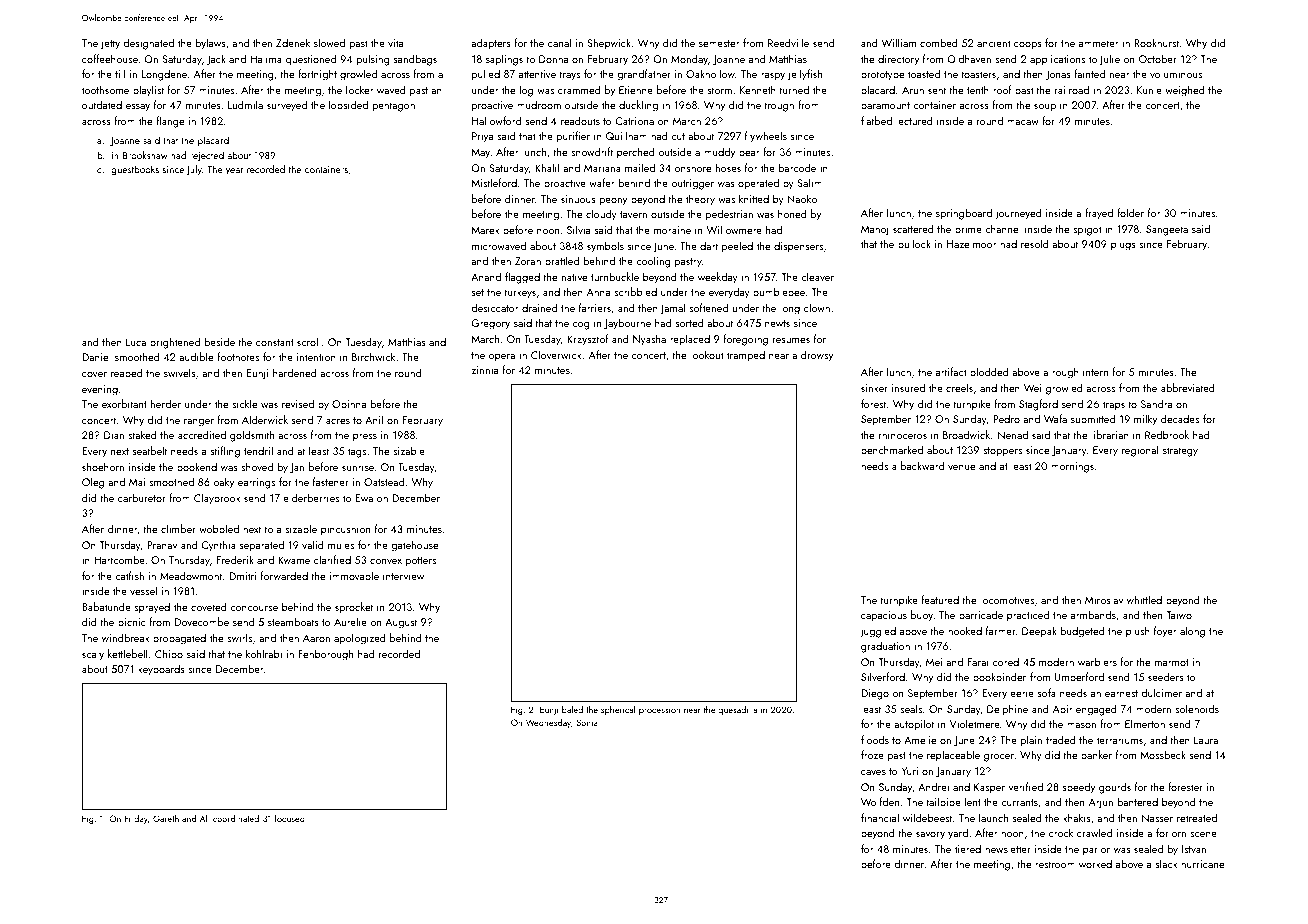 This document has width=1308, height=924. Describe the element at coordinates (719, 153) in the document. I see `muddy` at that location.
